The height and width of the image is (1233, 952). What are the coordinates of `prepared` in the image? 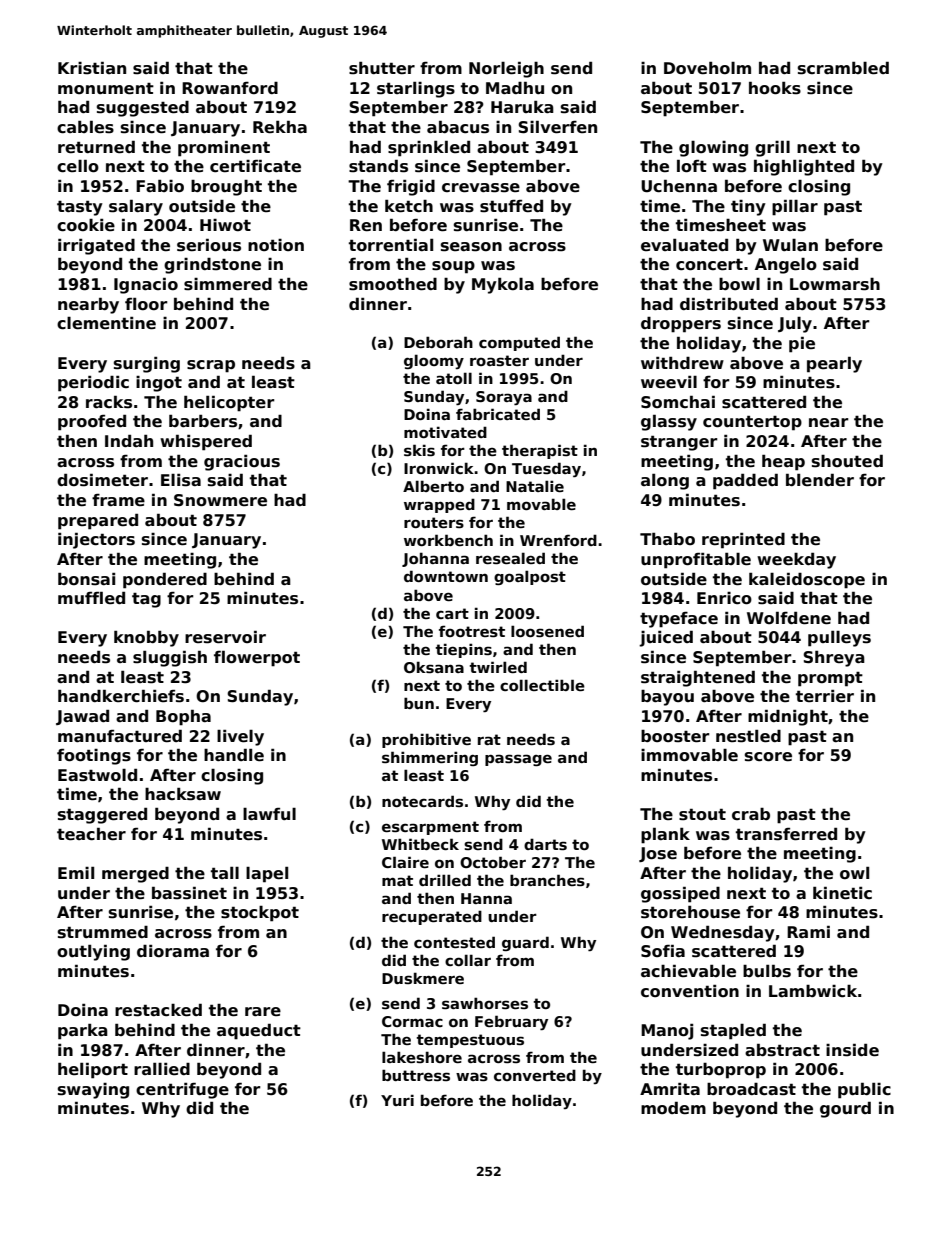 It's located at (98, 521).
